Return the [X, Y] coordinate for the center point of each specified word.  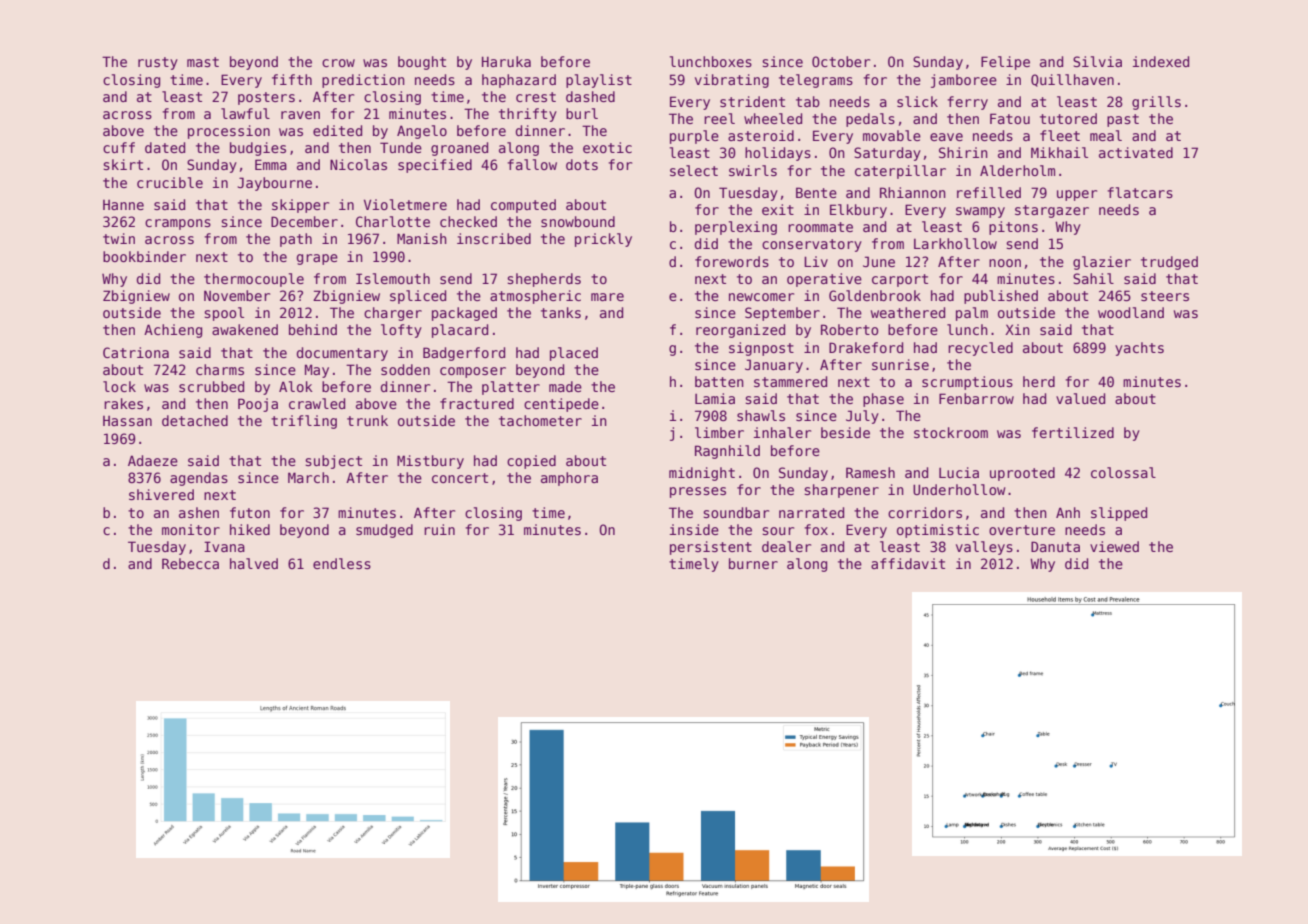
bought [422, 63]
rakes [123, 403]
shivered [161, 494]
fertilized [1073, 432]
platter [511, 388]
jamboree [964, 81]
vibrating [732, 81]
